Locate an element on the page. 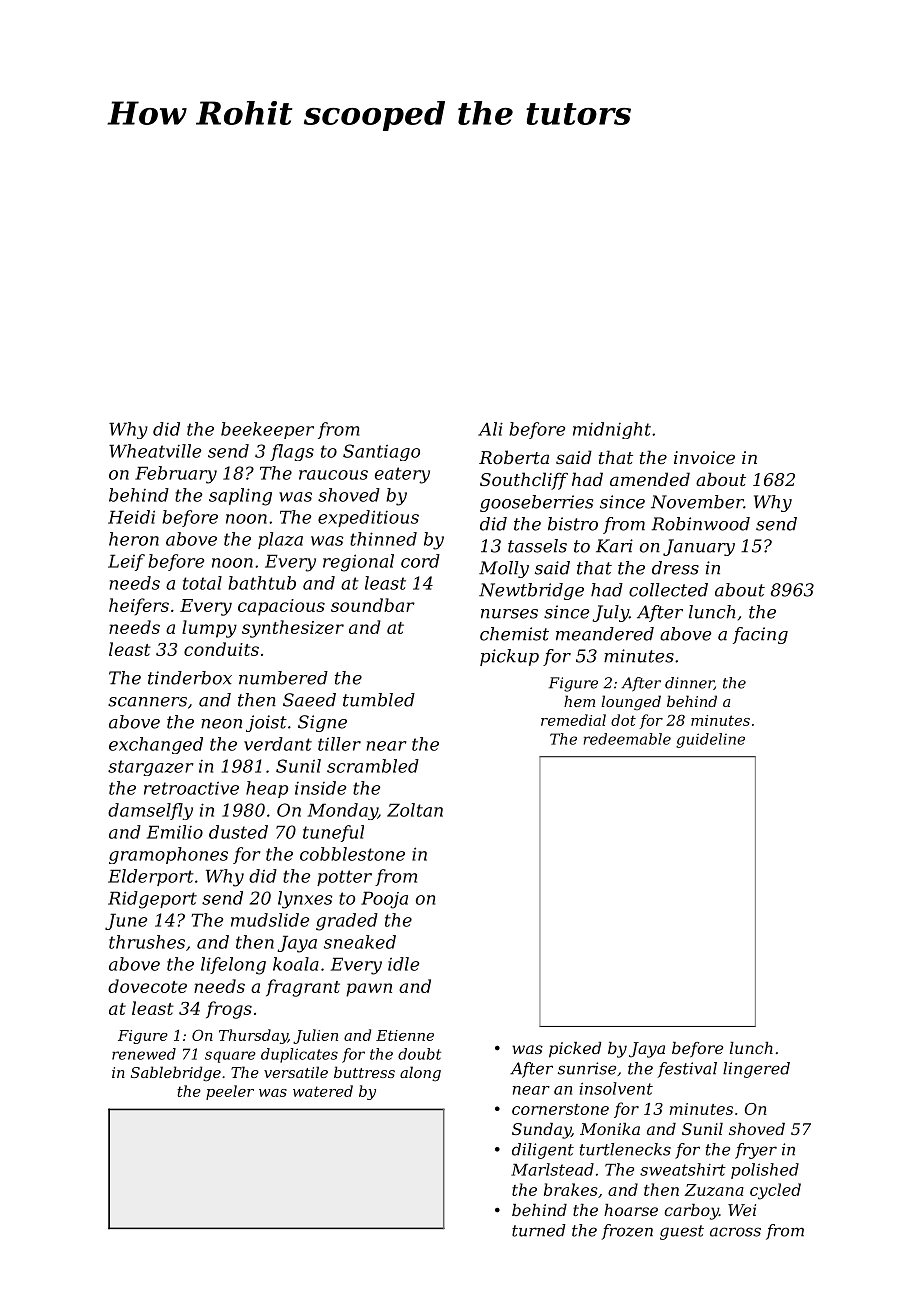  dovecote is located at coordinates (147, 986).
